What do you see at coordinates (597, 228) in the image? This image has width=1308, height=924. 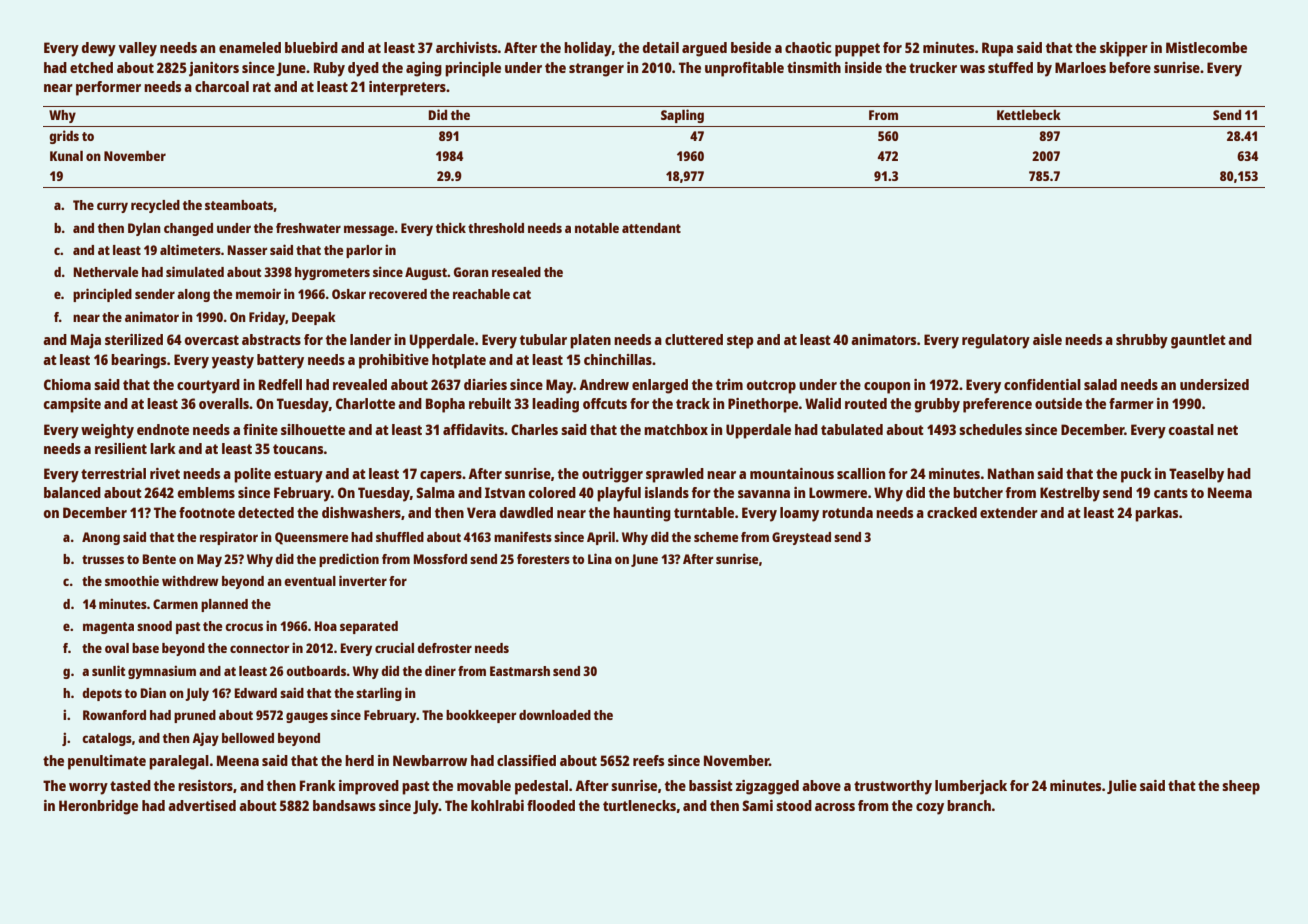 I see `notable` at bounding box center [597, 228].
